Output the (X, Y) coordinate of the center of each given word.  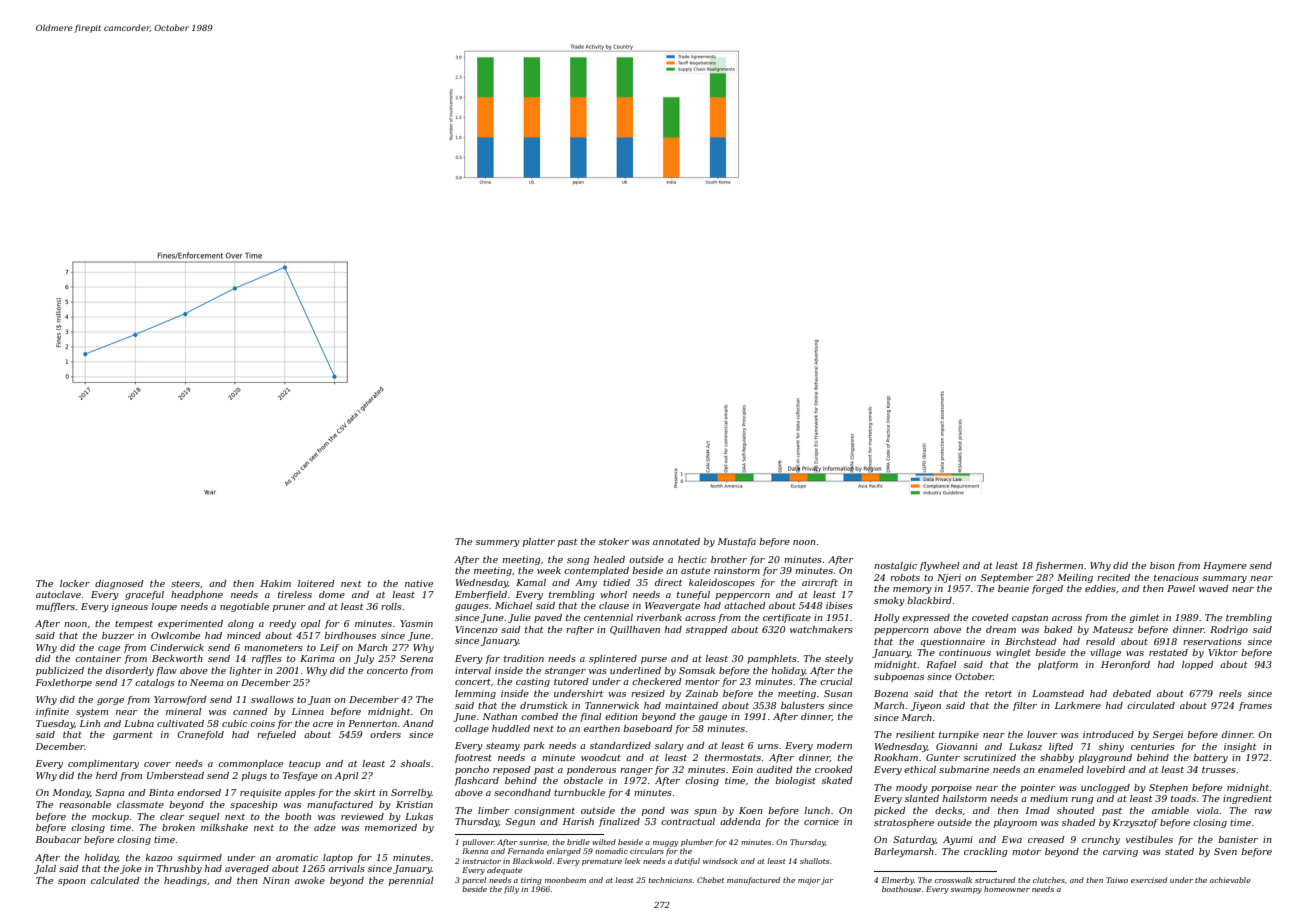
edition (621, 716)
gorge (110, 701)
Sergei (1168, 735)
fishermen (1059, 566)
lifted (1061, 747)
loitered (316, 583)
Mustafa (737, 542)
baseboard (648, 728)
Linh (90, 723)
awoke (310, 880)
